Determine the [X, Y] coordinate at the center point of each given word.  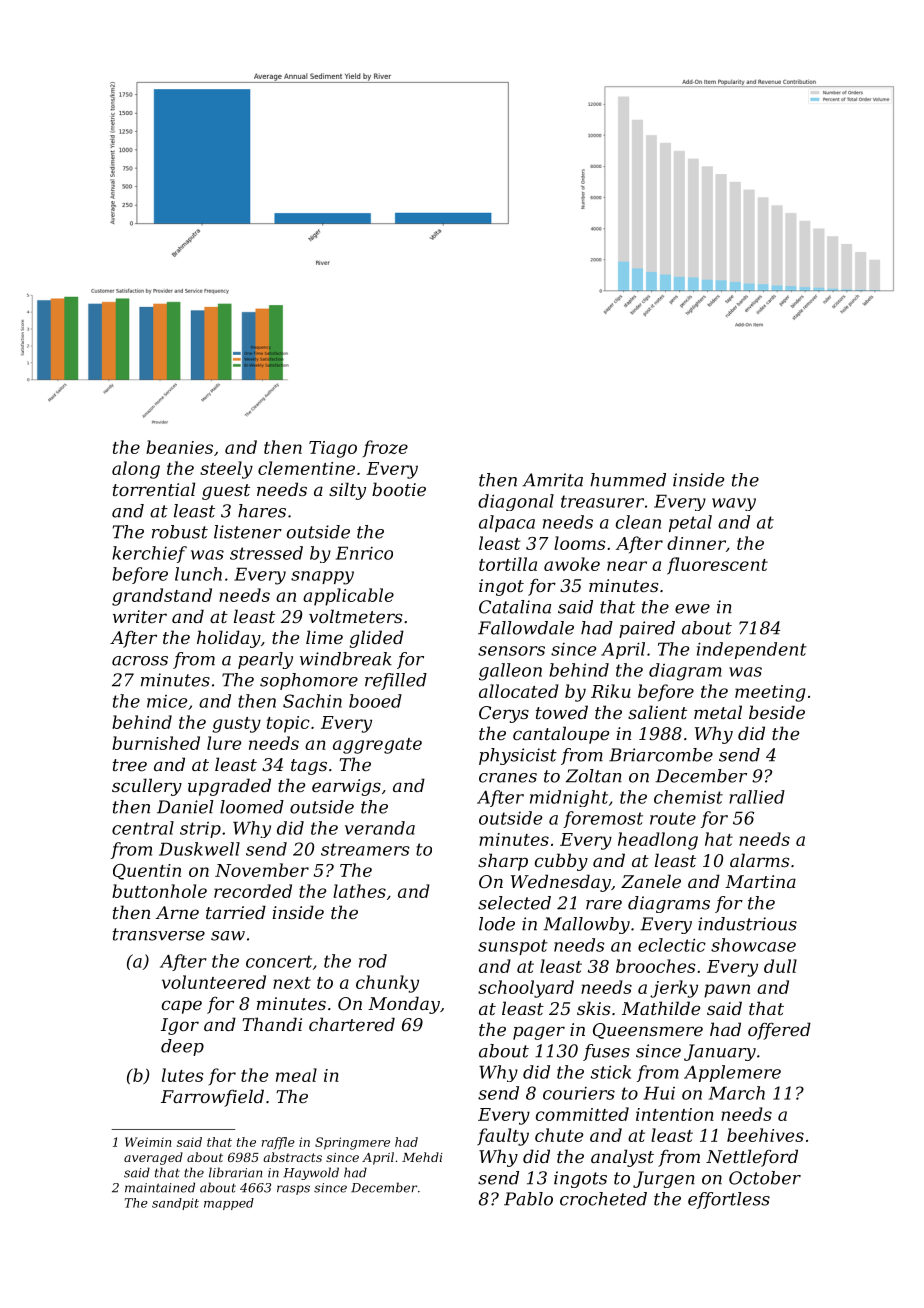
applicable [348, 597]
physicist [518, 756]
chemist [688, 797]
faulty [503, 1137]
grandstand [162, 597]
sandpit [175, 1204]
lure [224, 743]
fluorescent [717, 566]
